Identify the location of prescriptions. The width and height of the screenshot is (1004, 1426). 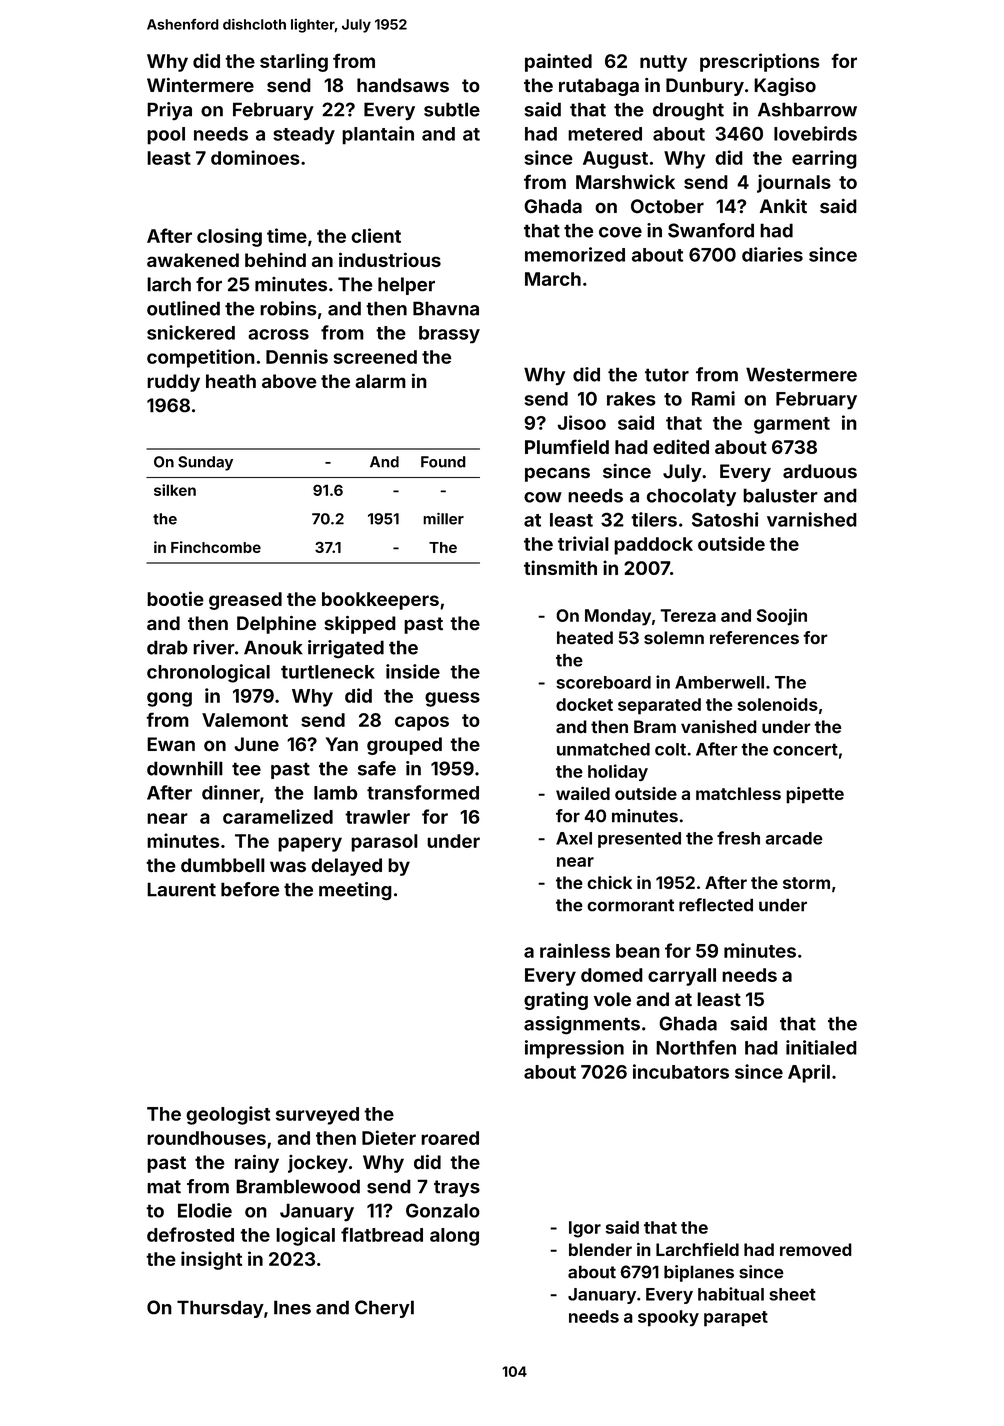
(760, 62).
